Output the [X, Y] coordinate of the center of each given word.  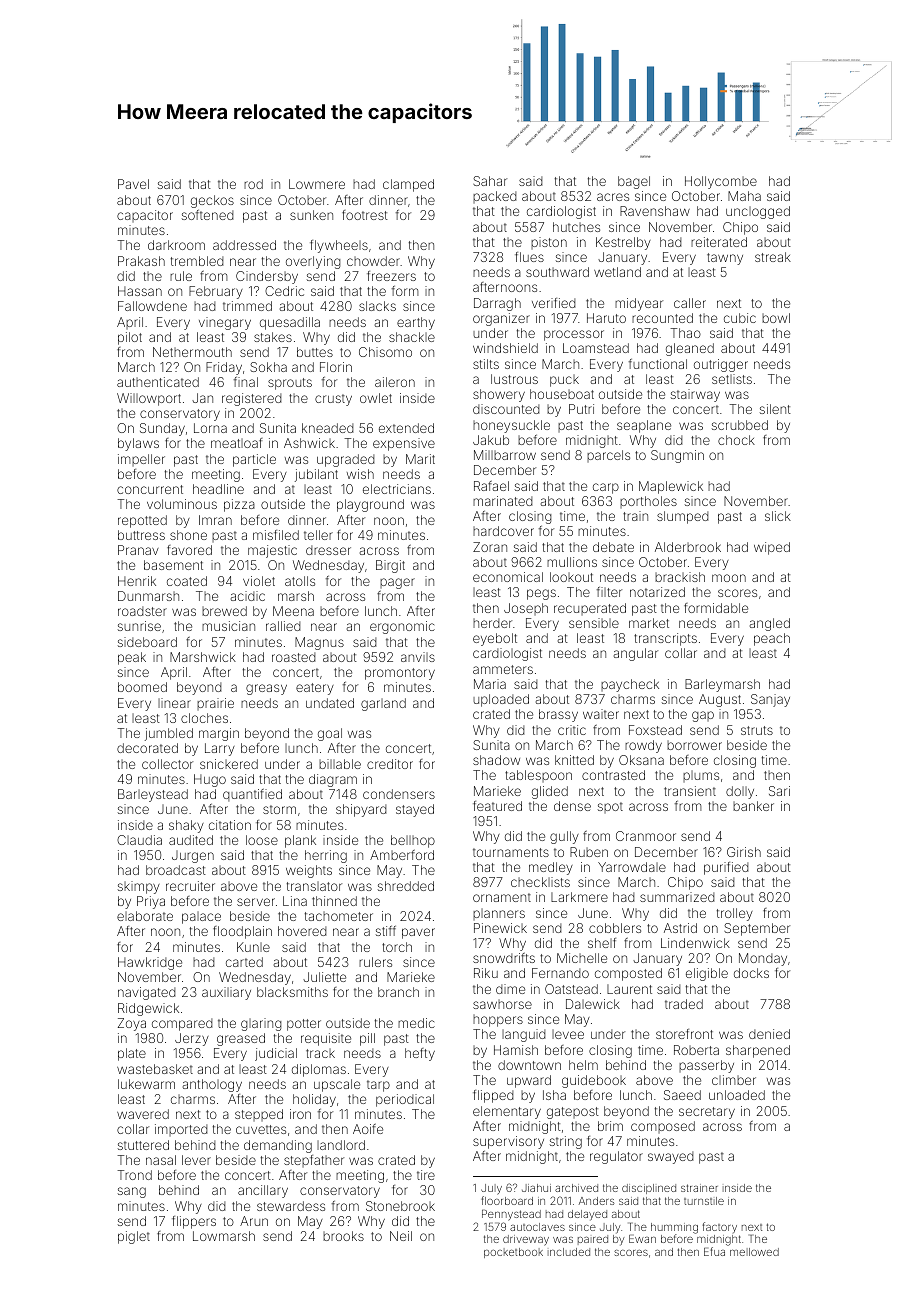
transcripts [665, 639]
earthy [416, 323]
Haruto [606, 318]
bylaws [138, 444]
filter [609, 592]
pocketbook [513, 1253]
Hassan [140, 291]
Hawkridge [150, 963]
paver [418, 933]
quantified [252, 795]
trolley [735, 914]
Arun [254, 1221]
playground [370, 505]
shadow [496, 760]
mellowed [754, 1252]
